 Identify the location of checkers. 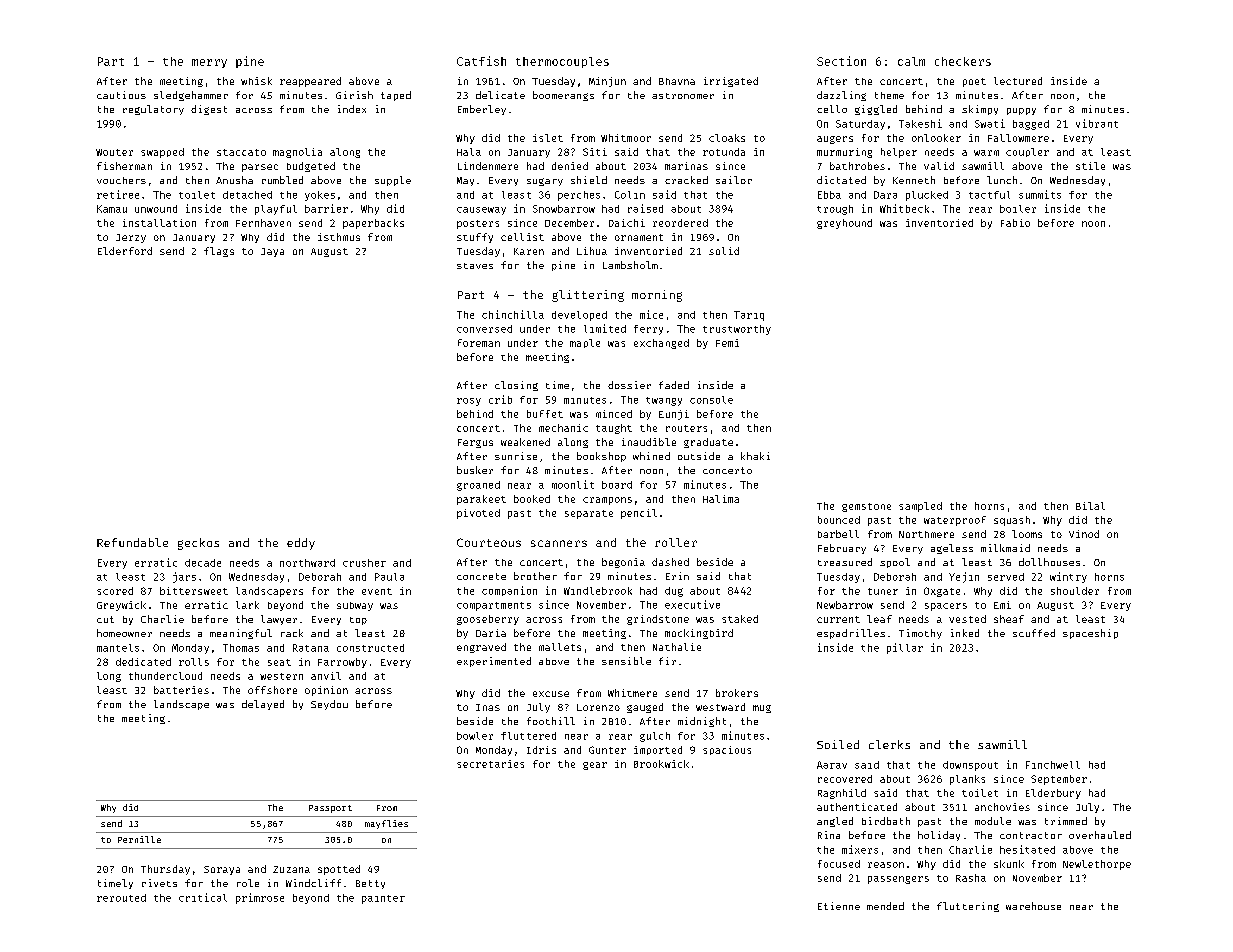
(963, 61).
